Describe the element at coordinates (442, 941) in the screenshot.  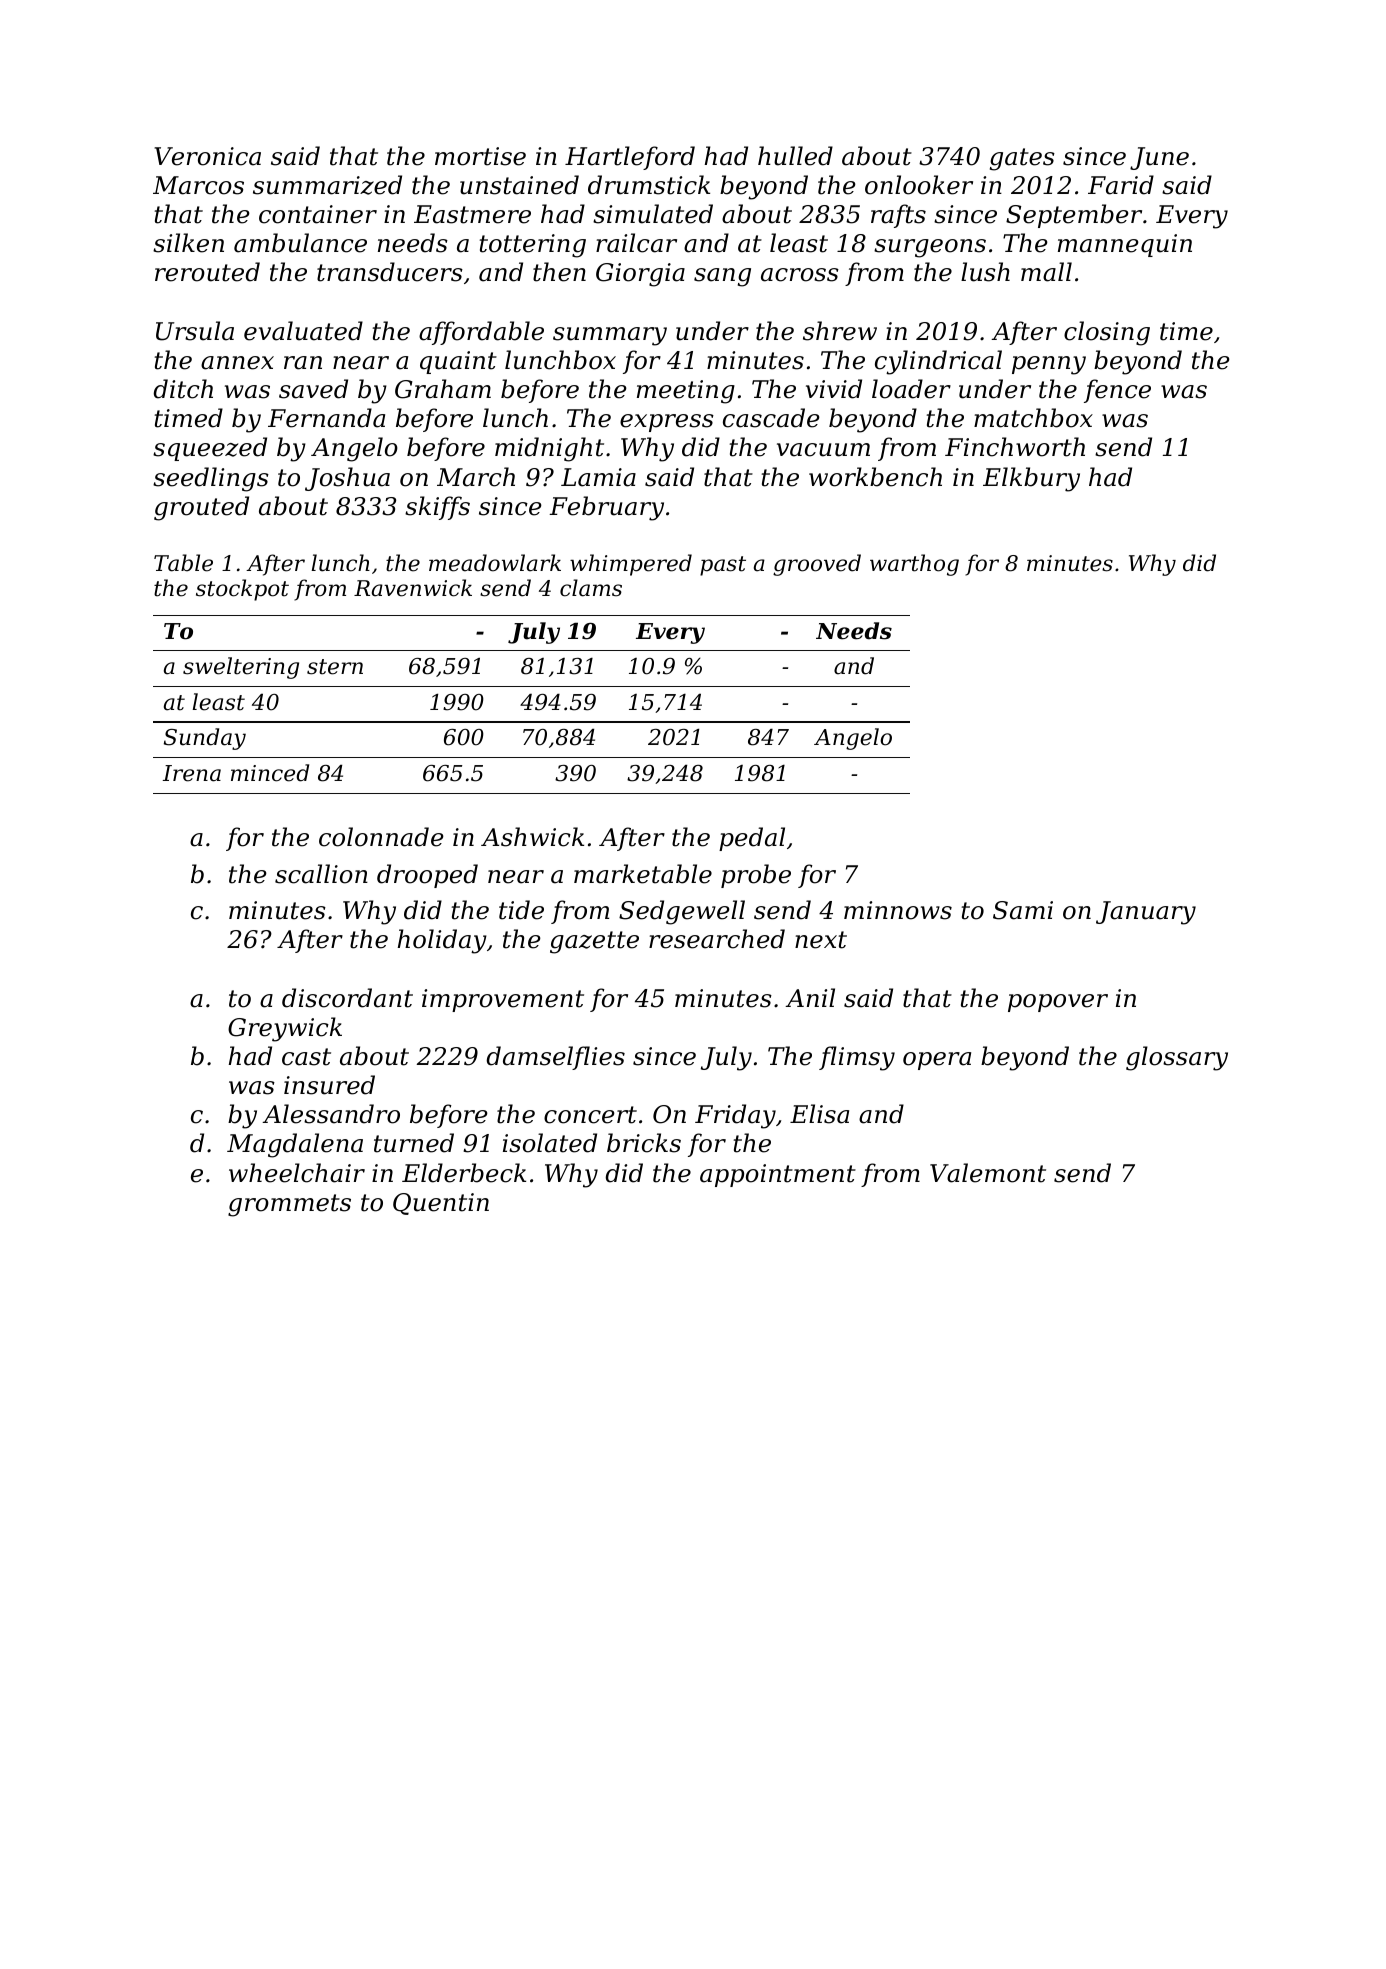
I see `holiday` at that location.
